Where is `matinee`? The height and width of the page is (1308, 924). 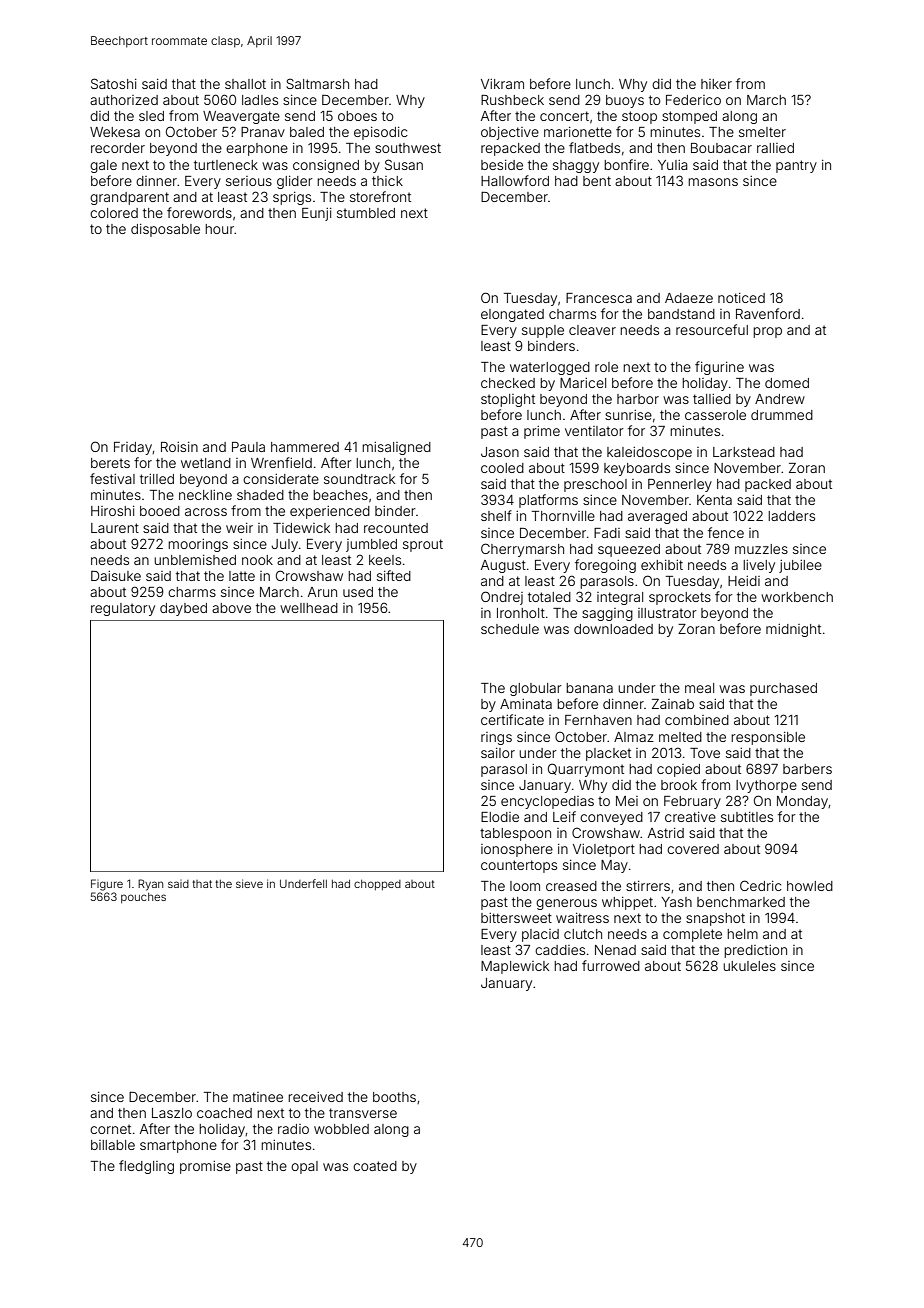
matinee is located at coordinates (258, 1097).
